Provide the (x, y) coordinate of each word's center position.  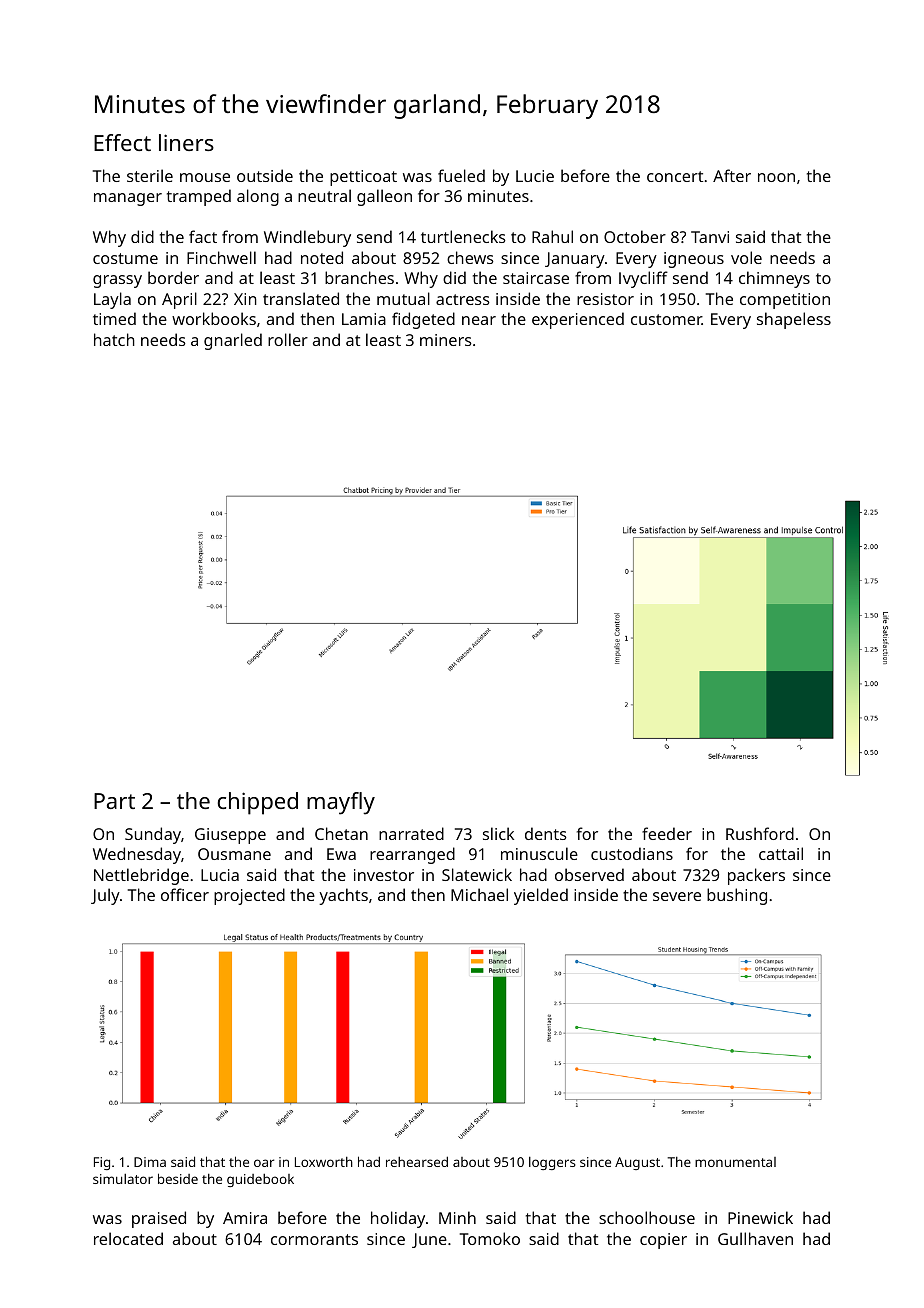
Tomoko (490, 1238)
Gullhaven (755, 1238)
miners (446, 340)
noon (776, 177)
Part (114, 801)
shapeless (794, 320)
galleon (384, 197)
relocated (128, 1238)
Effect (122, 142)
